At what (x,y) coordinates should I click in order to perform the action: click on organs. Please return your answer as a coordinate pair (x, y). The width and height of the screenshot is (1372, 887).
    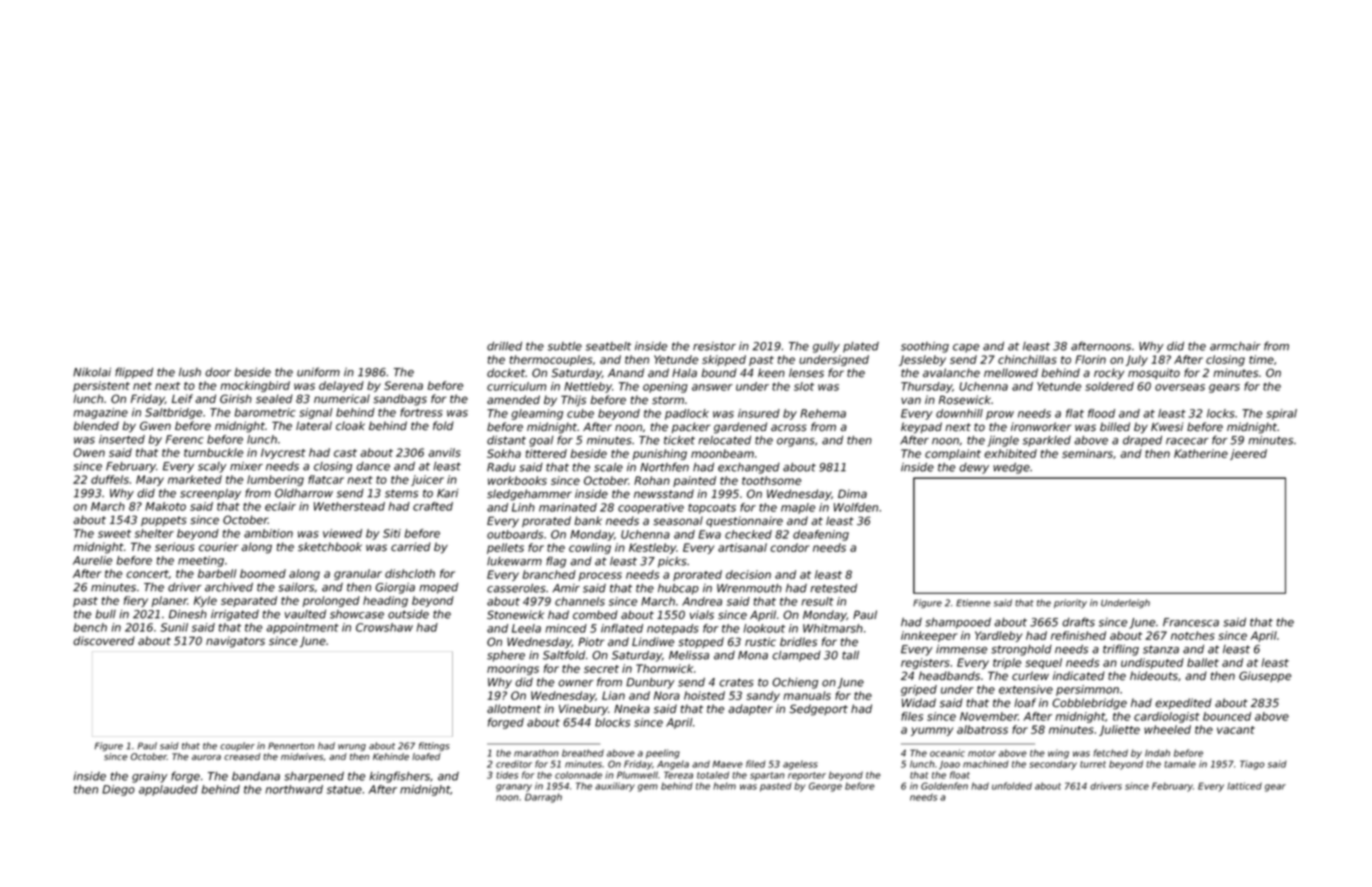
    Looking at the image, I should click on (796, 442).
